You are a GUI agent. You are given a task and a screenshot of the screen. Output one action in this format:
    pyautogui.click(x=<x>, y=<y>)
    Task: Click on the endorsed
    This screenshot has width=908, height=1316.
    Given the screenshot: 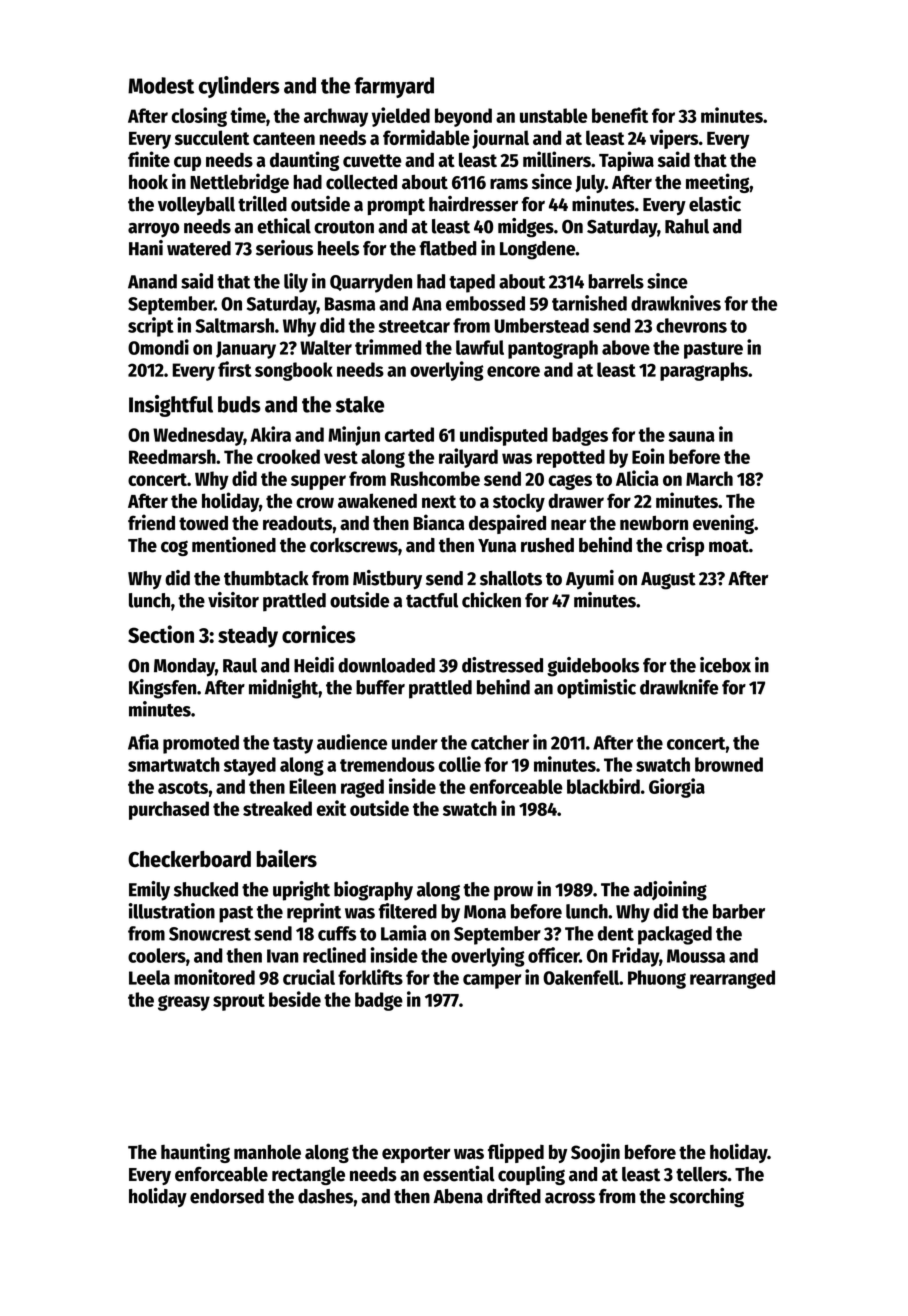 What is the action you would take?
    pyautogui.click(x=227, y=1196)
